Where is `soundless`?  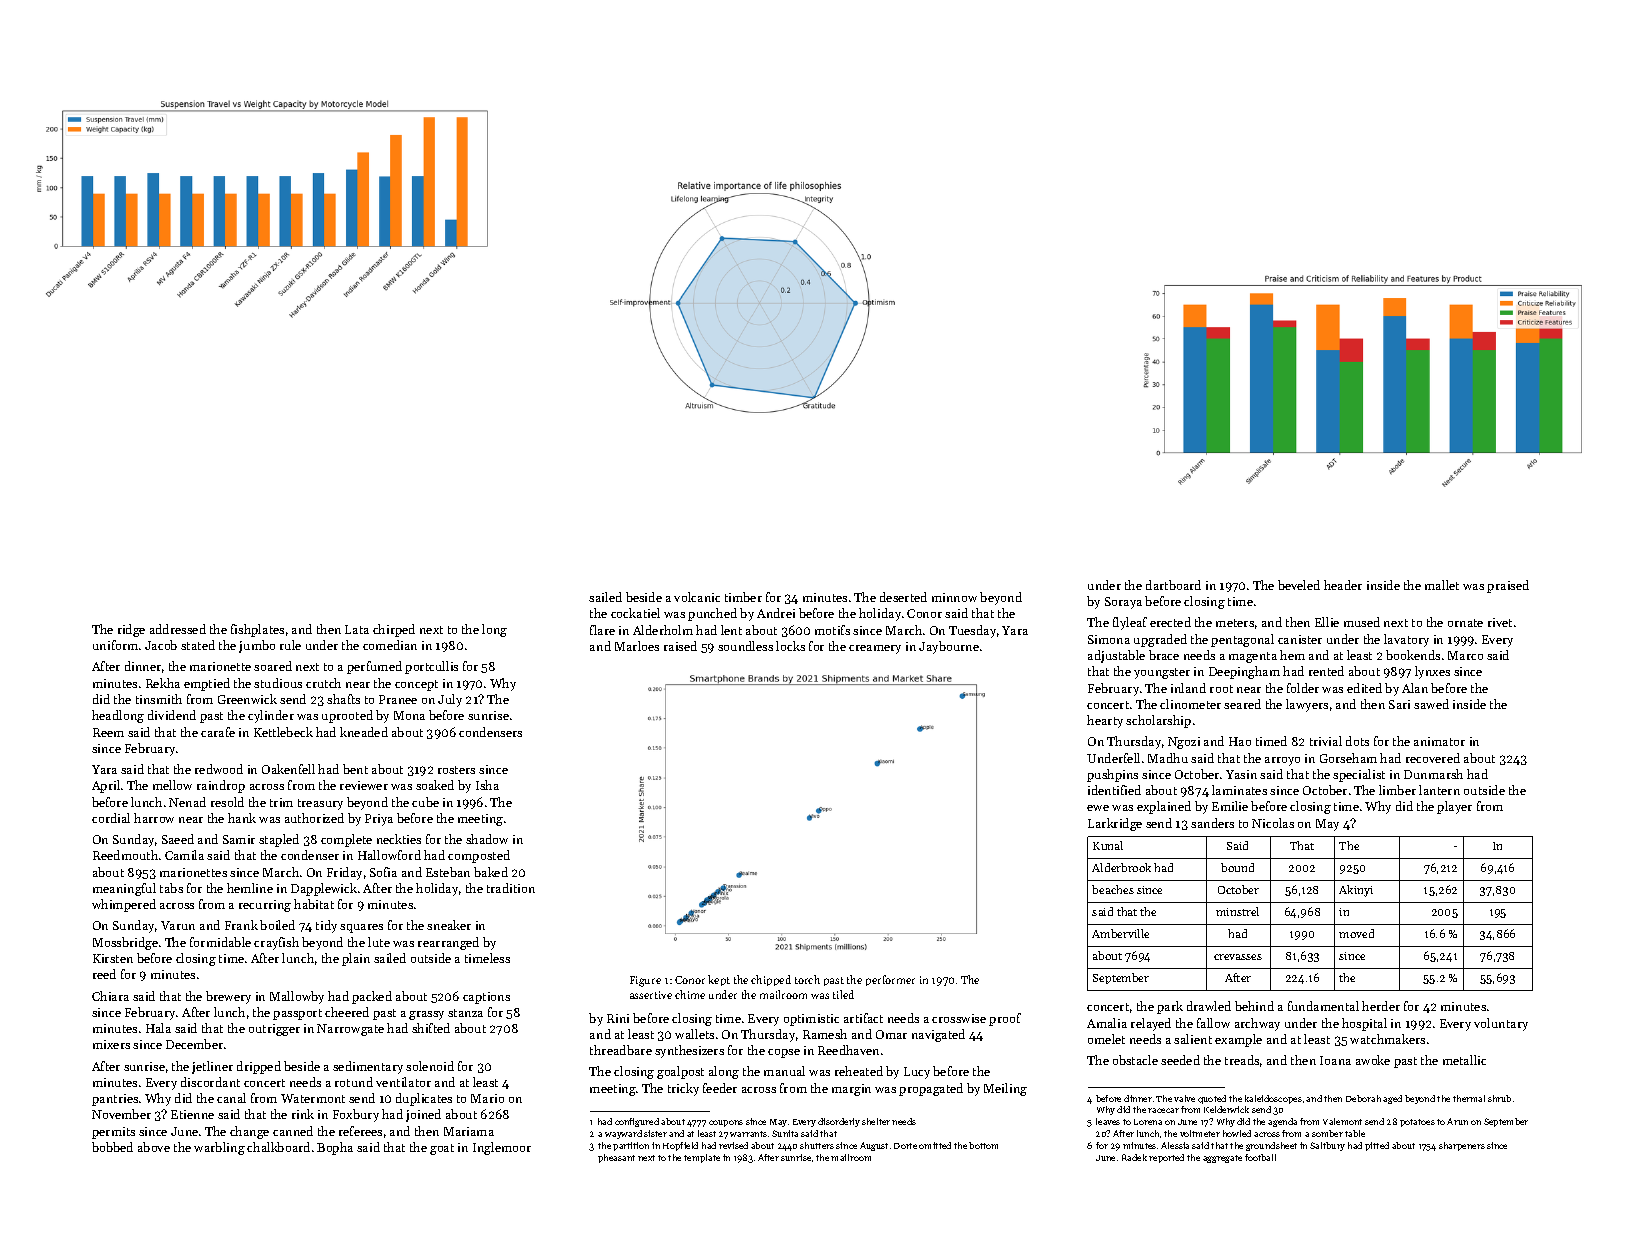
soundless is located at coordinates (745, 646).
